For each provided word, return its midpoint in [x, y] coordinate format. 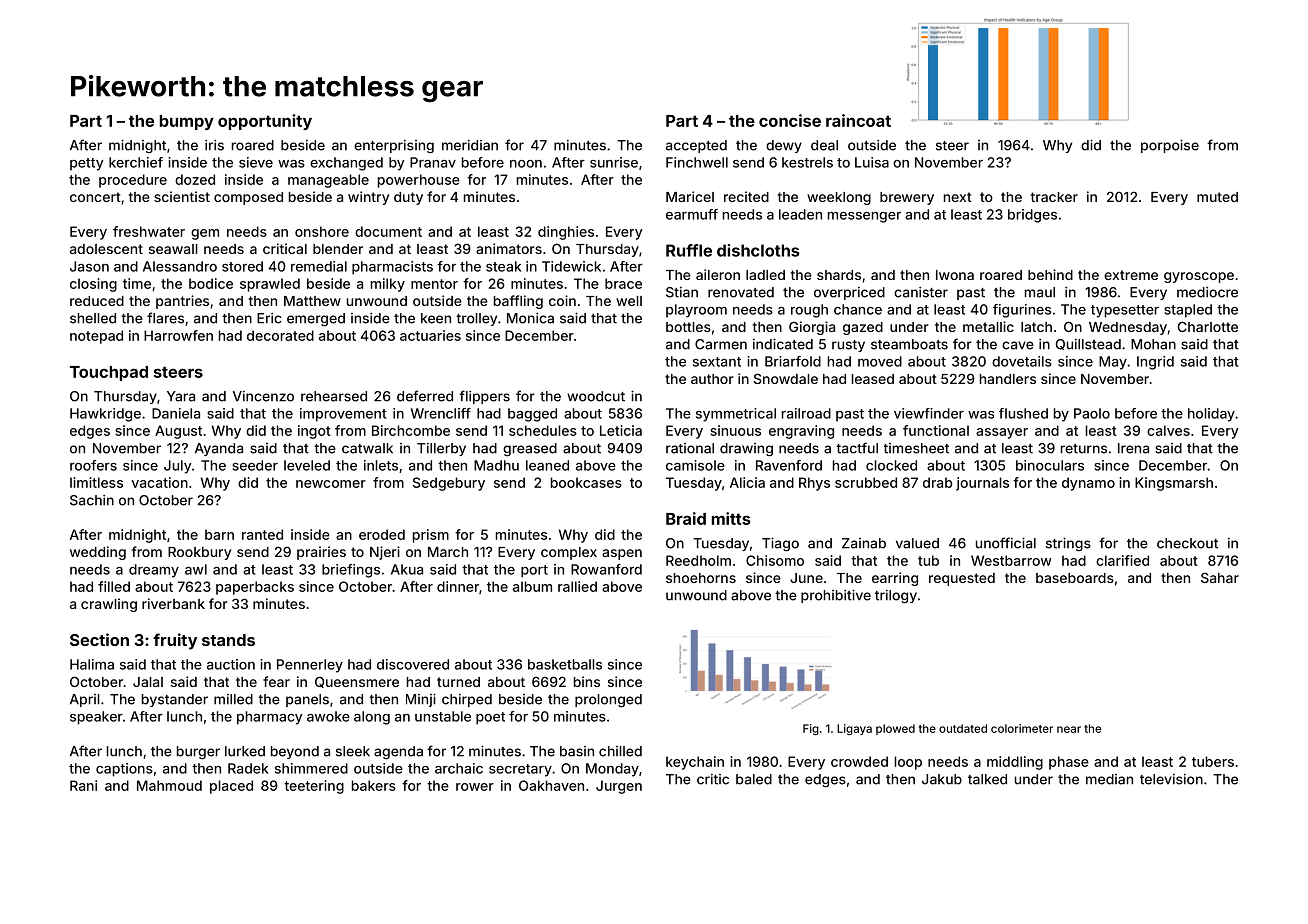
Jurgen [619, 787]
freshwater [149, 231]
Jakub [942, 779]
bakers [374, 785]
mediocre [1207, 292]
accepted [696, 146]
